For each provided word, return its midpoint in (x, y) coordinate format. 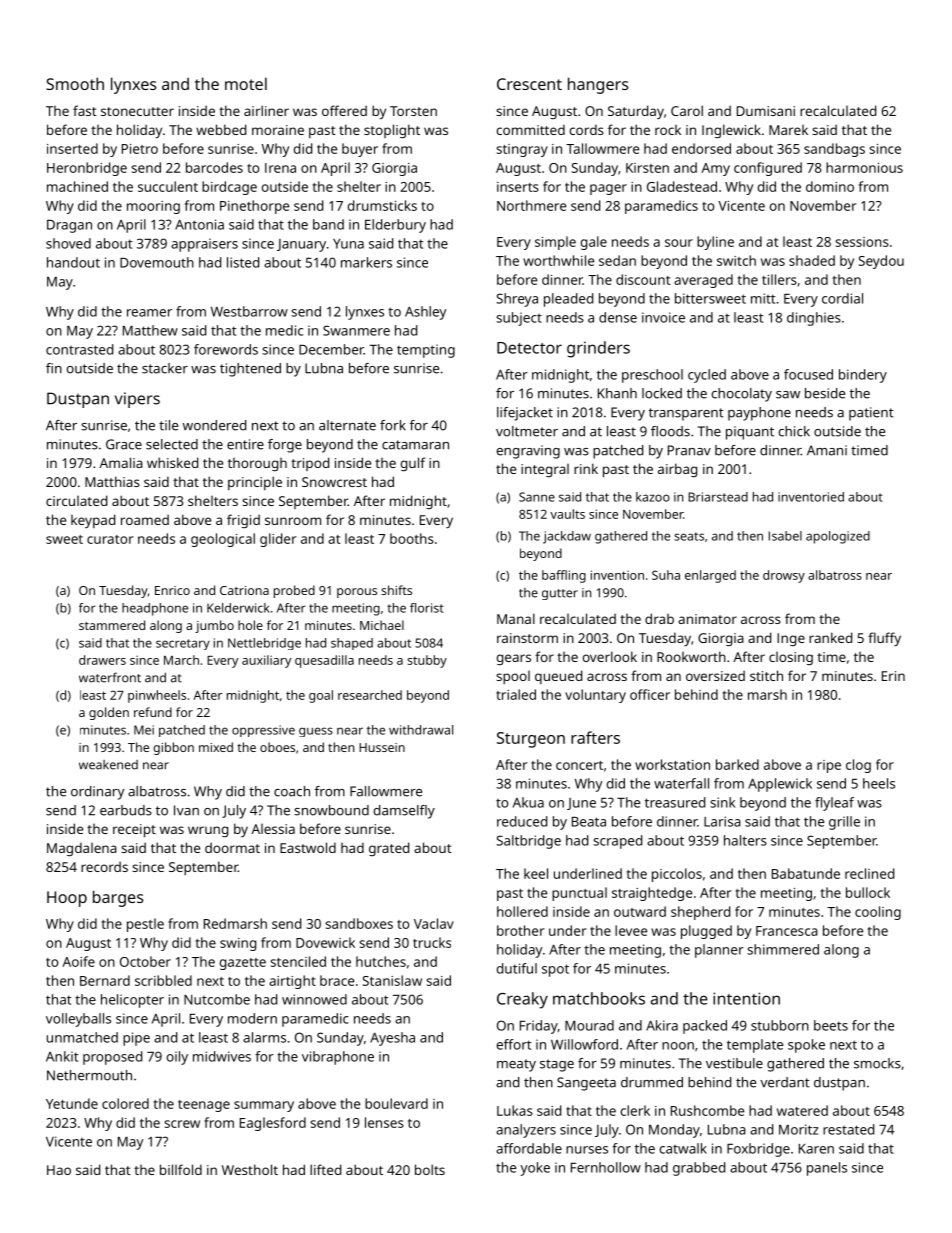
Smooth (75, 83)
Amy (715, 169)
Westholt (250, 1169)
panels (827, 1169)
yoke (535, 1169)
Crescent (529, 84)
